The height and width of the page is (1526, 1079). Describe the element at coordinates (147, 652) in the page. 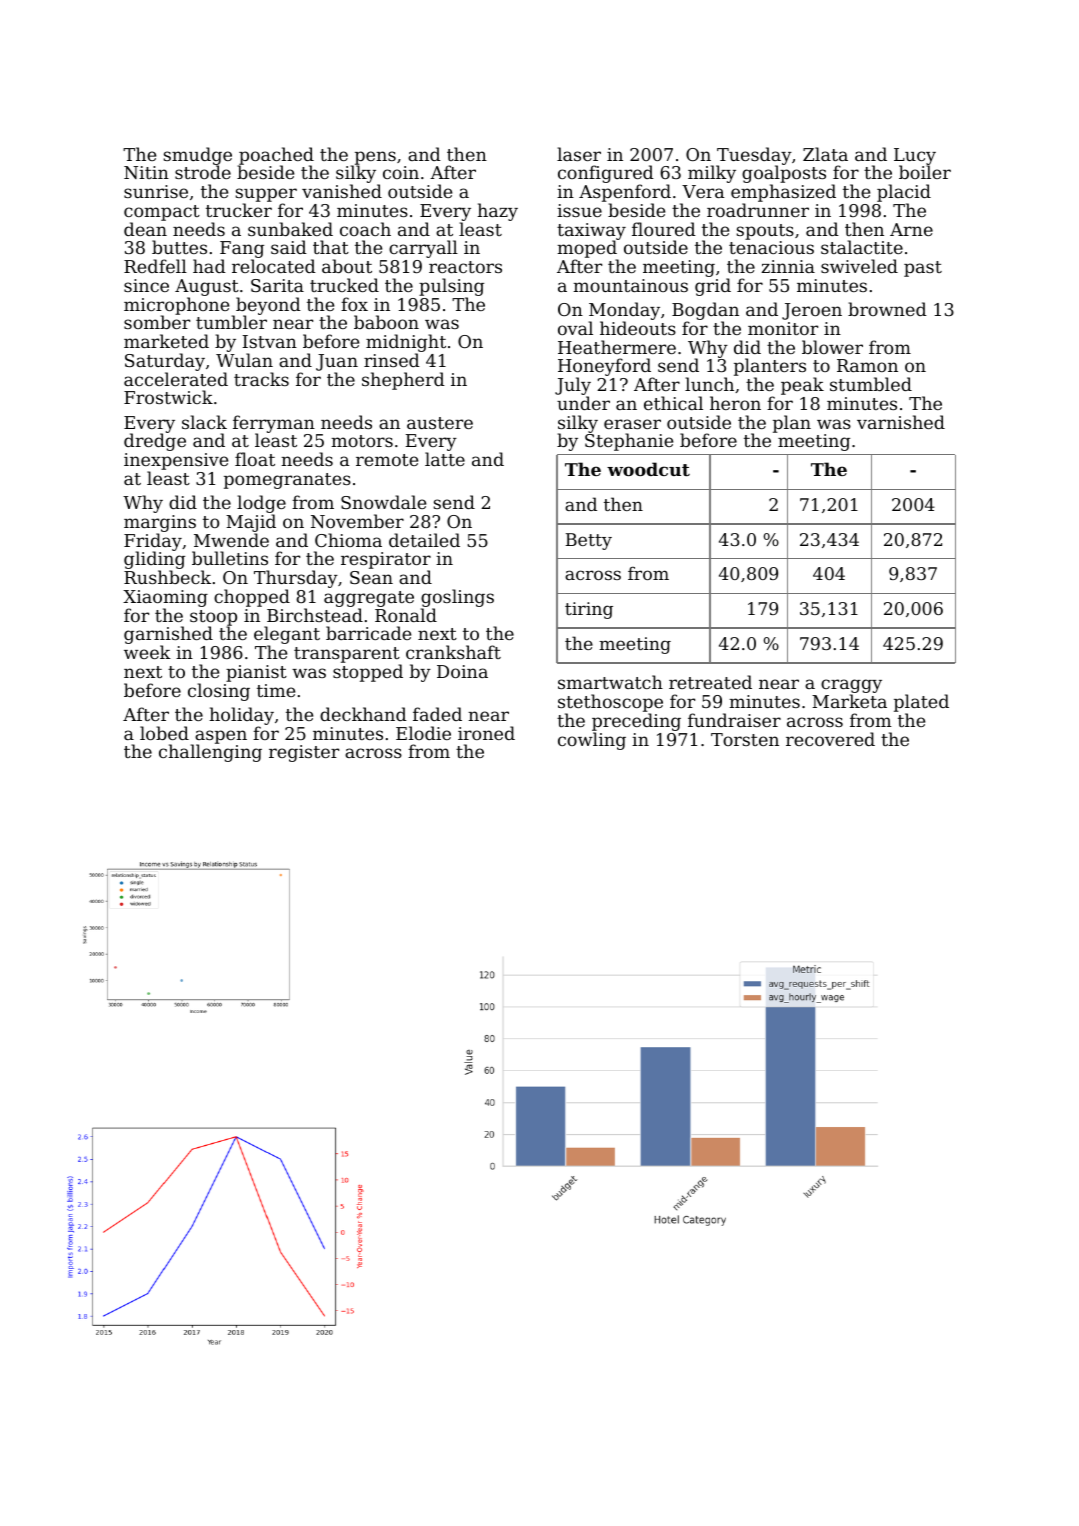

I see `week` at that location.
